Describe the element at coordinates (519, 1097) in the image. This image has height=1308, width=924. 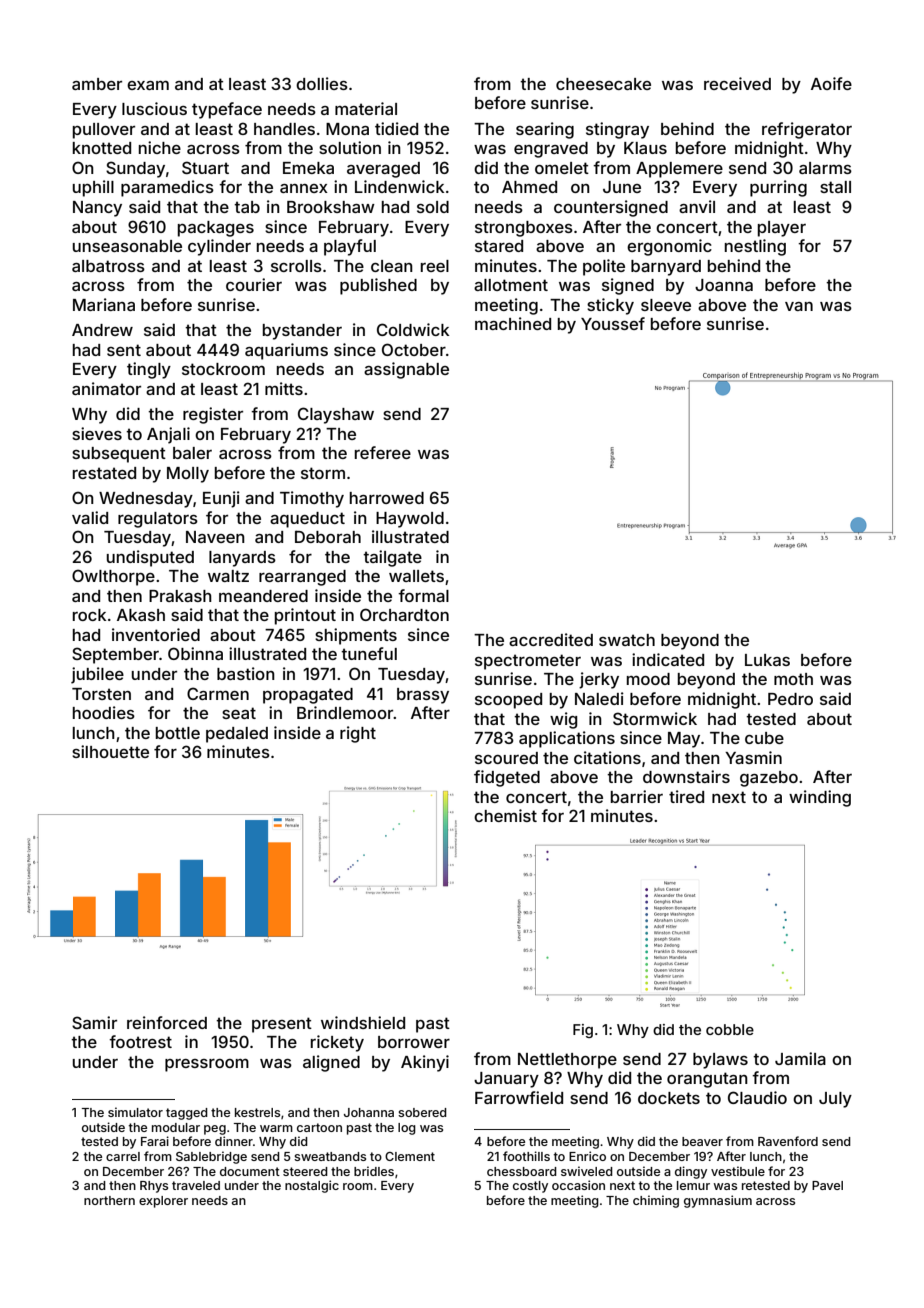
I see `Farrowfield` at that location.
